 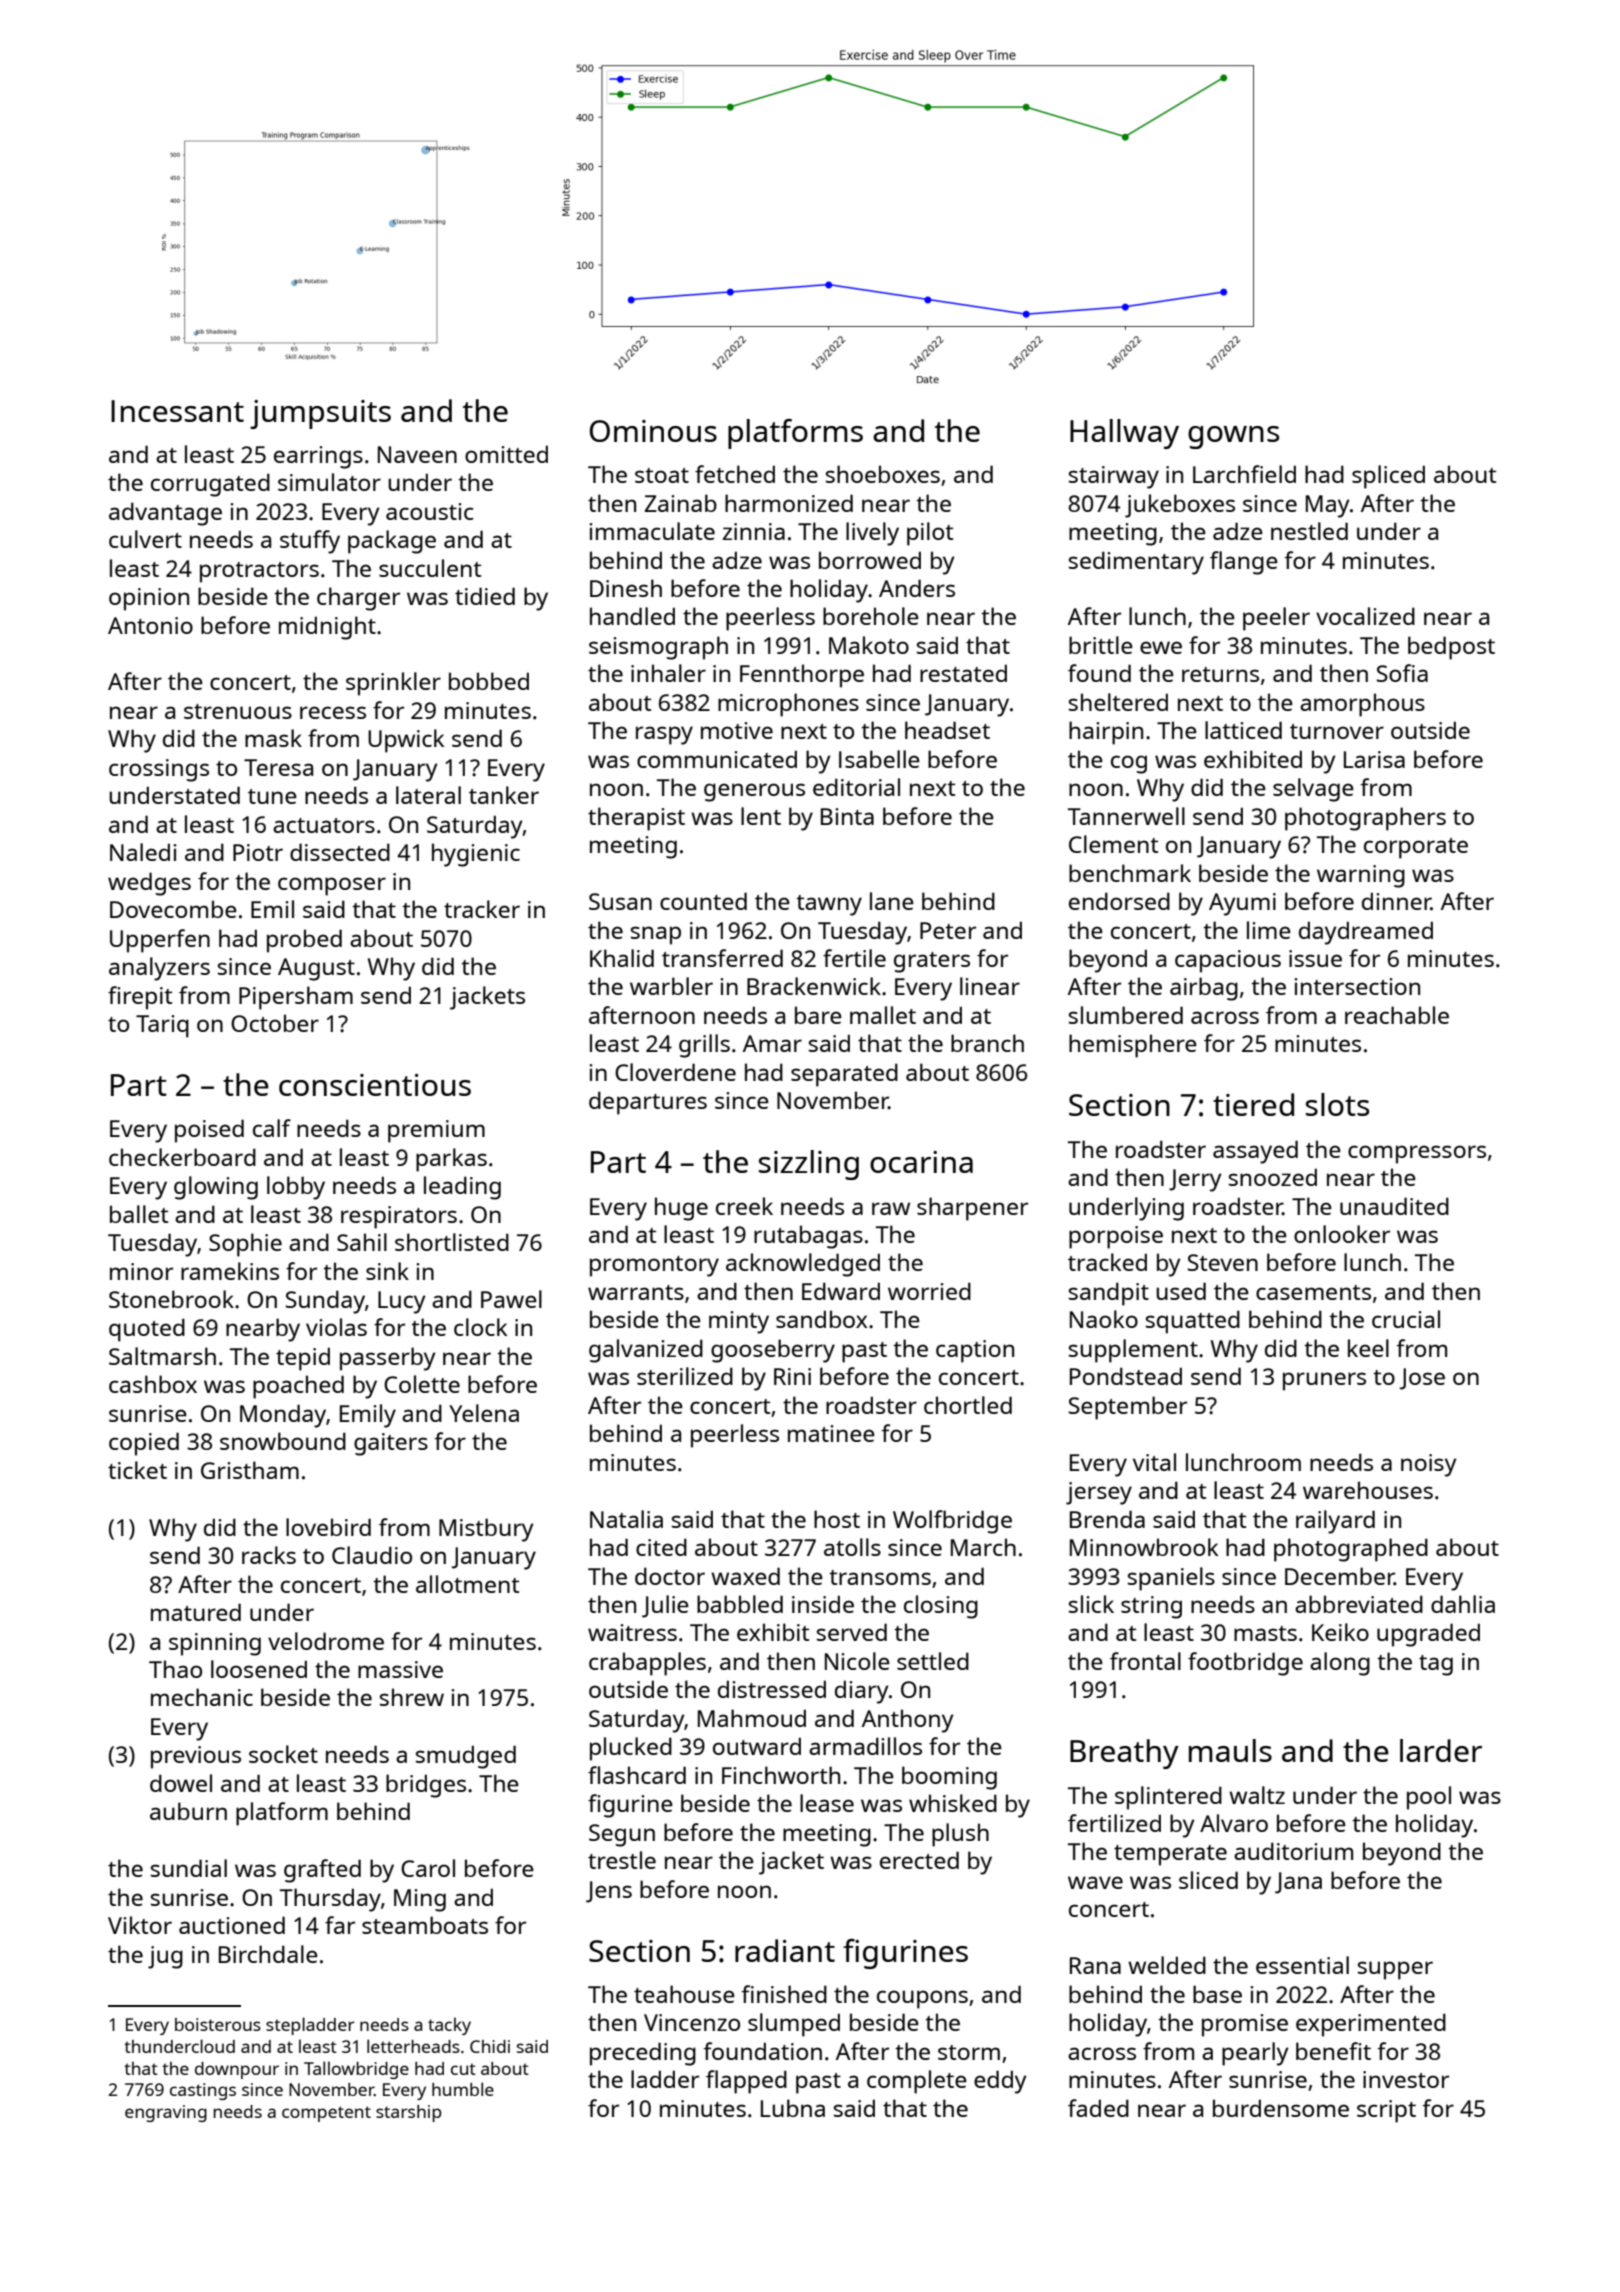 What do you see at coordinates (1233, 437) in the document?
I see `gowns` at bounding box center [1233, 437].
